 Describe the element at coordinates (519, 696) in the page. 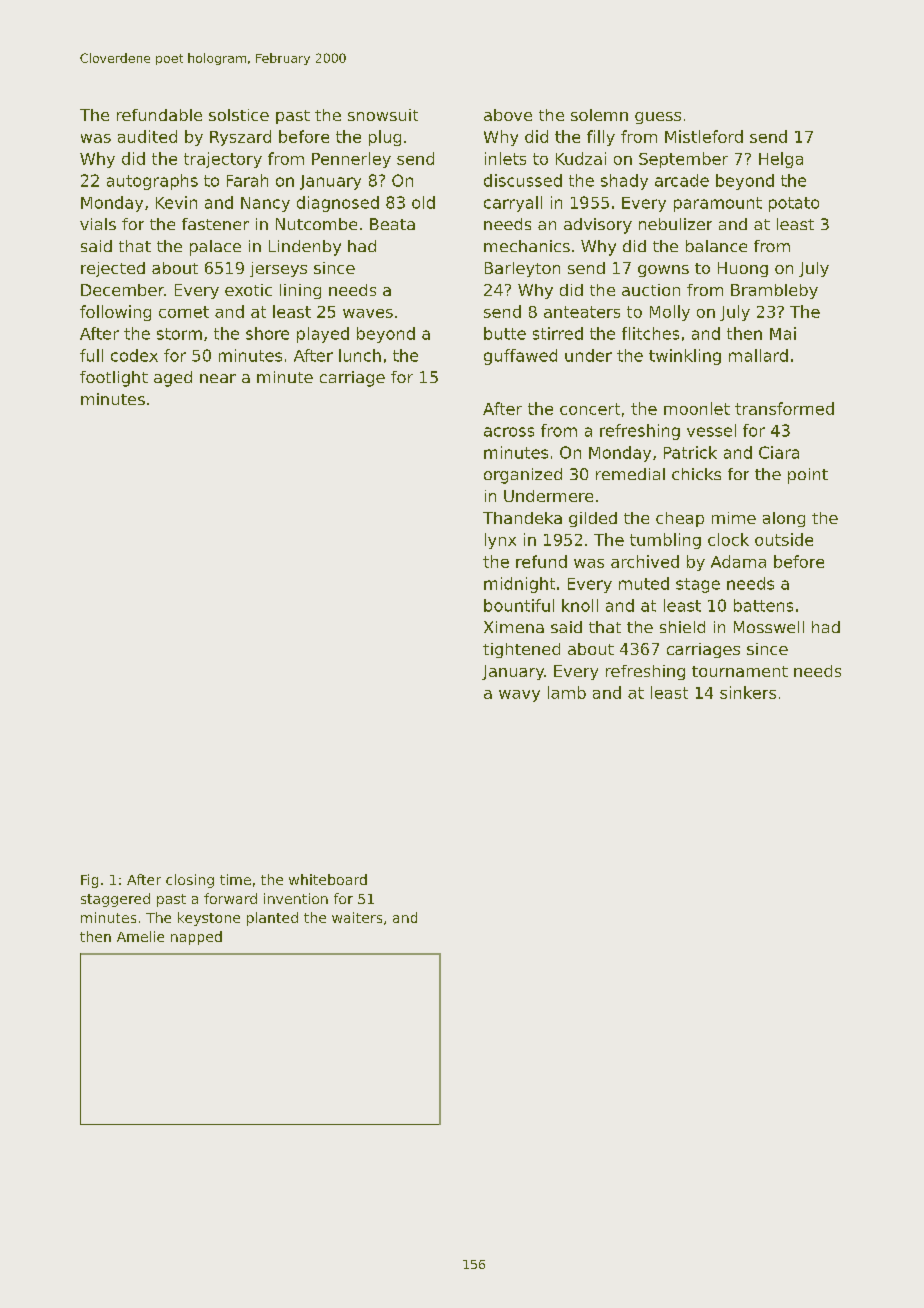

I see `wavy` at that location.
